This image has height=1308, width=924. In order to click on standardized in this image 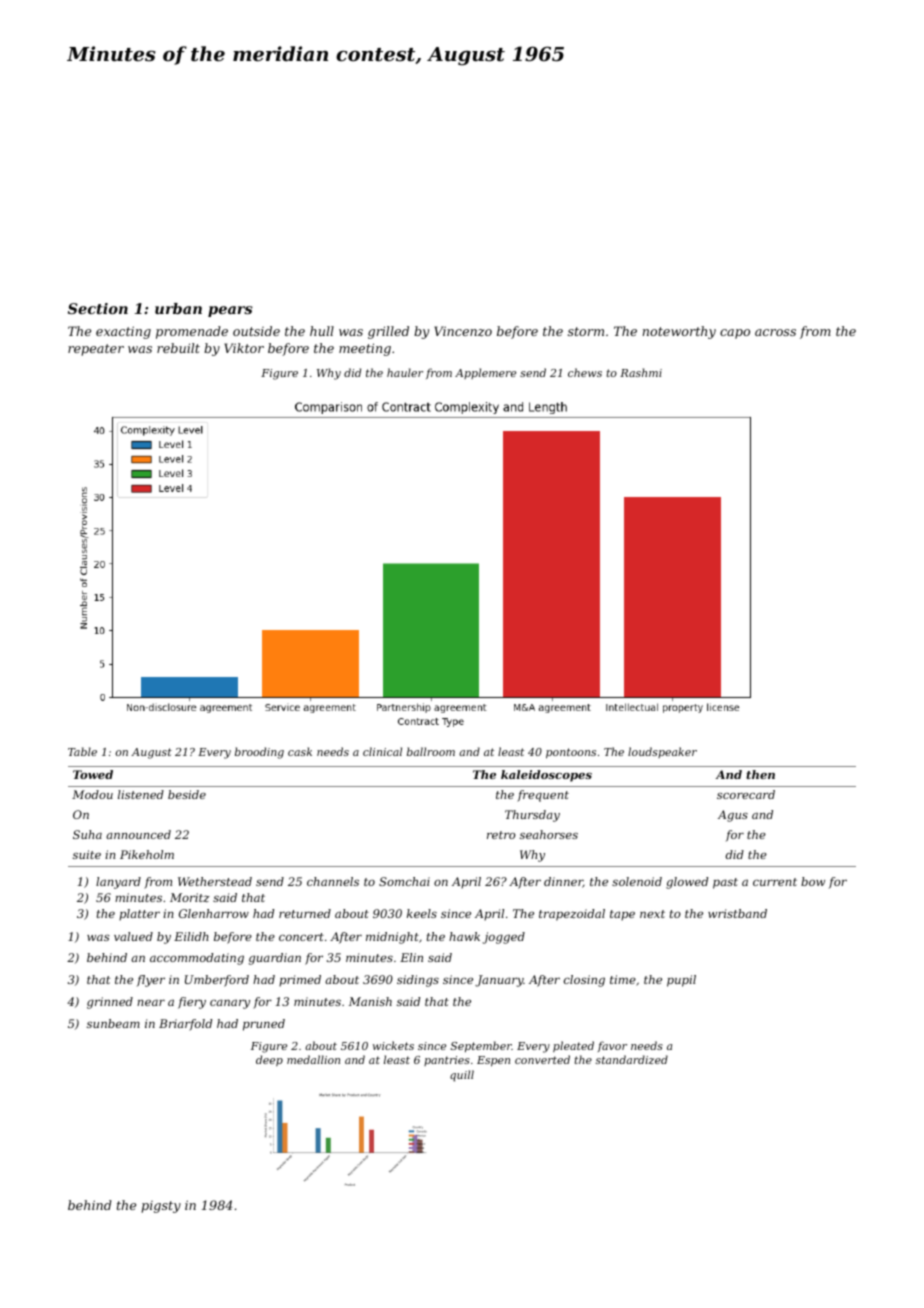, I will do `click(632, 1059)`.
